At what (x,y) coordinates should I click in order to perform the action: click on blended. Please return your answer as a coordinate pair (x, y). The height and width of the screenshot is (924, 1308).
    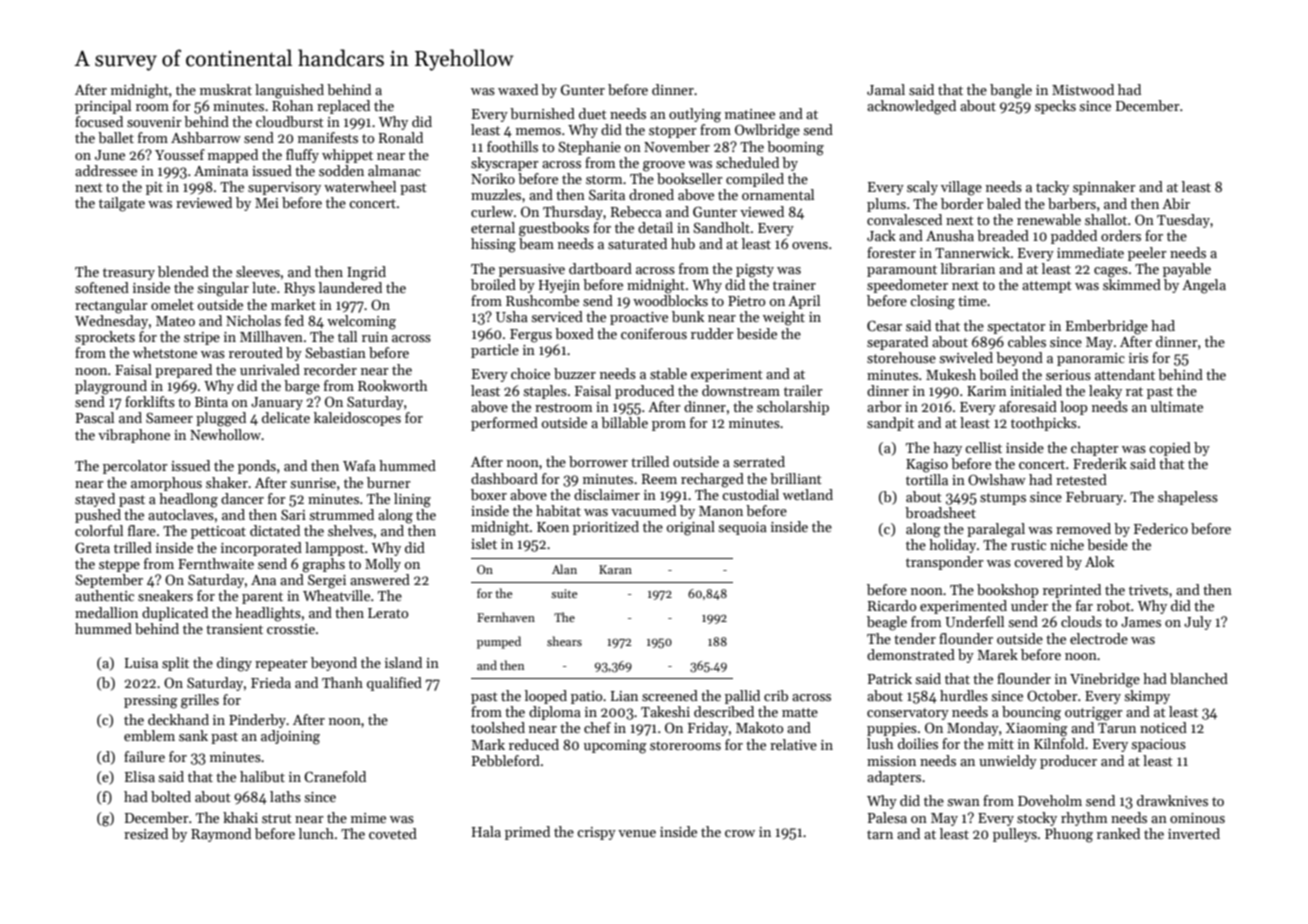
    Looking at the image, I should click on (183, 271).
